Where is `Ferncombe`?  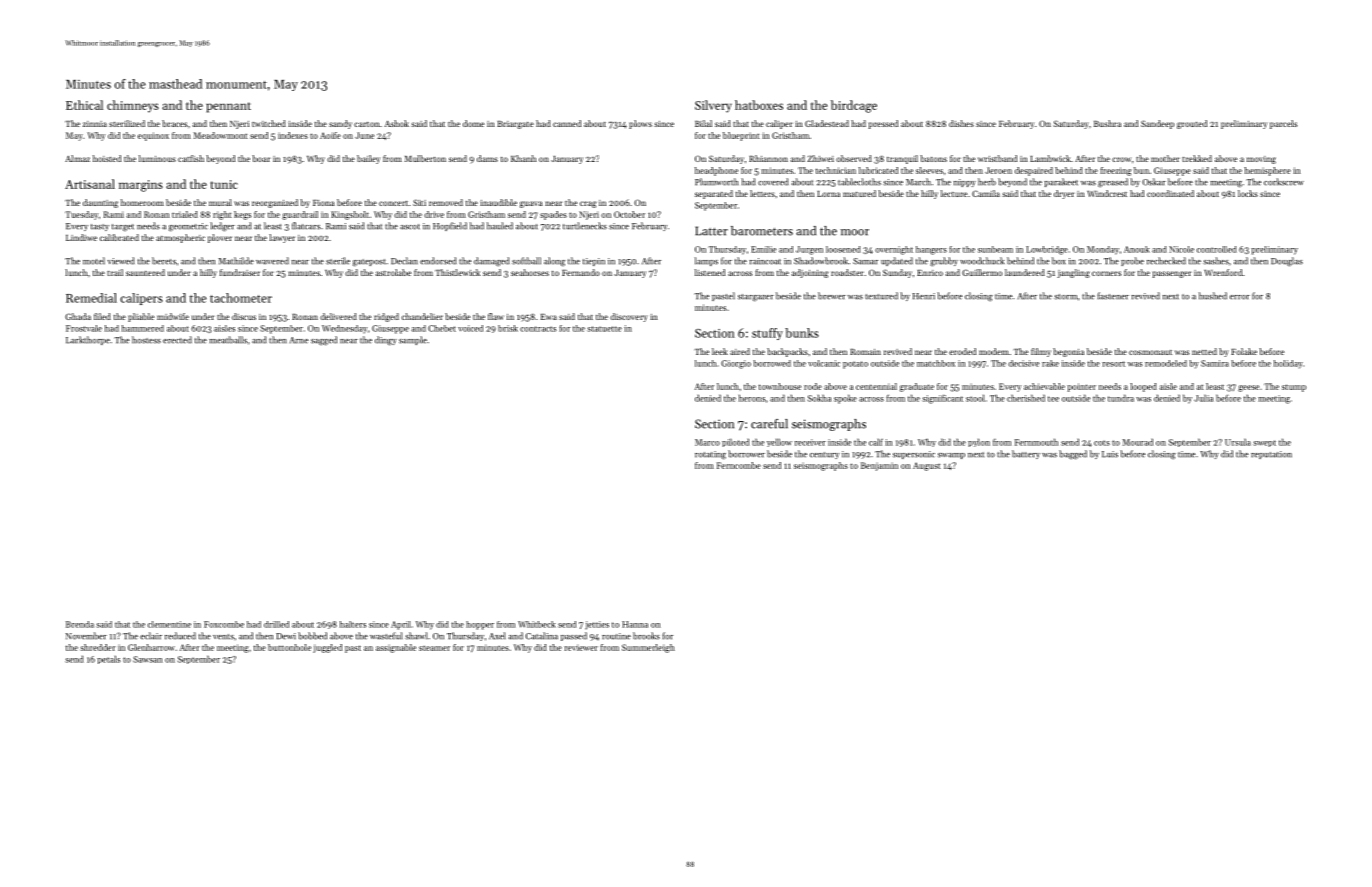 Ferncombe is located at coordinates (739, 465).
